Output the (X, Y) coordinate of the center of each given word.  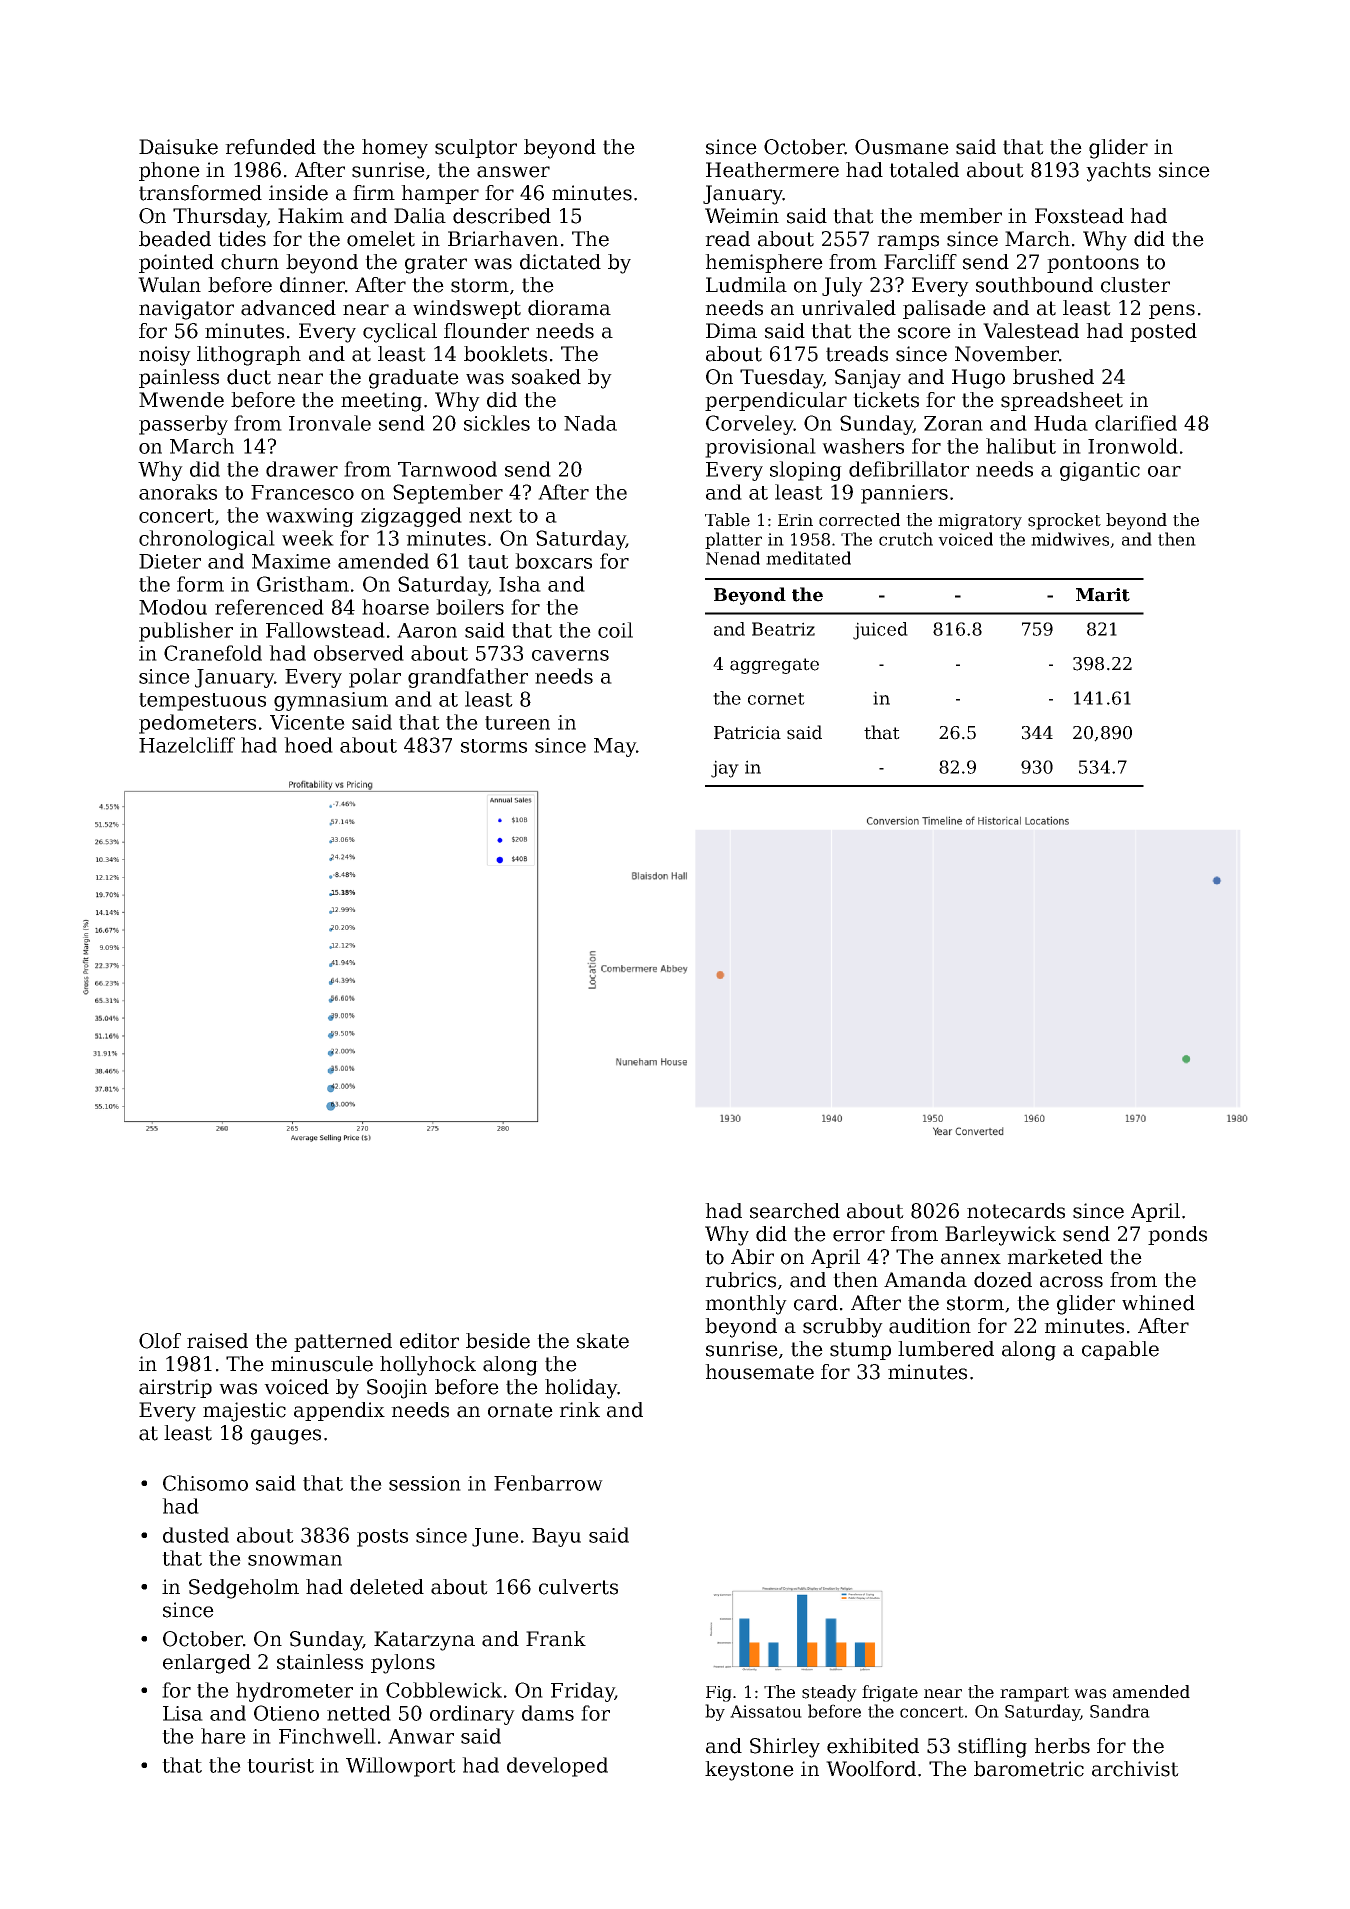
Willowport (401, 1767)
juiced (880, 631)
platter (733, 540)
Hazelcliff (187, 745)
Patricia (747, 733)
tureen (517, 723)
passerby (183, 425)
